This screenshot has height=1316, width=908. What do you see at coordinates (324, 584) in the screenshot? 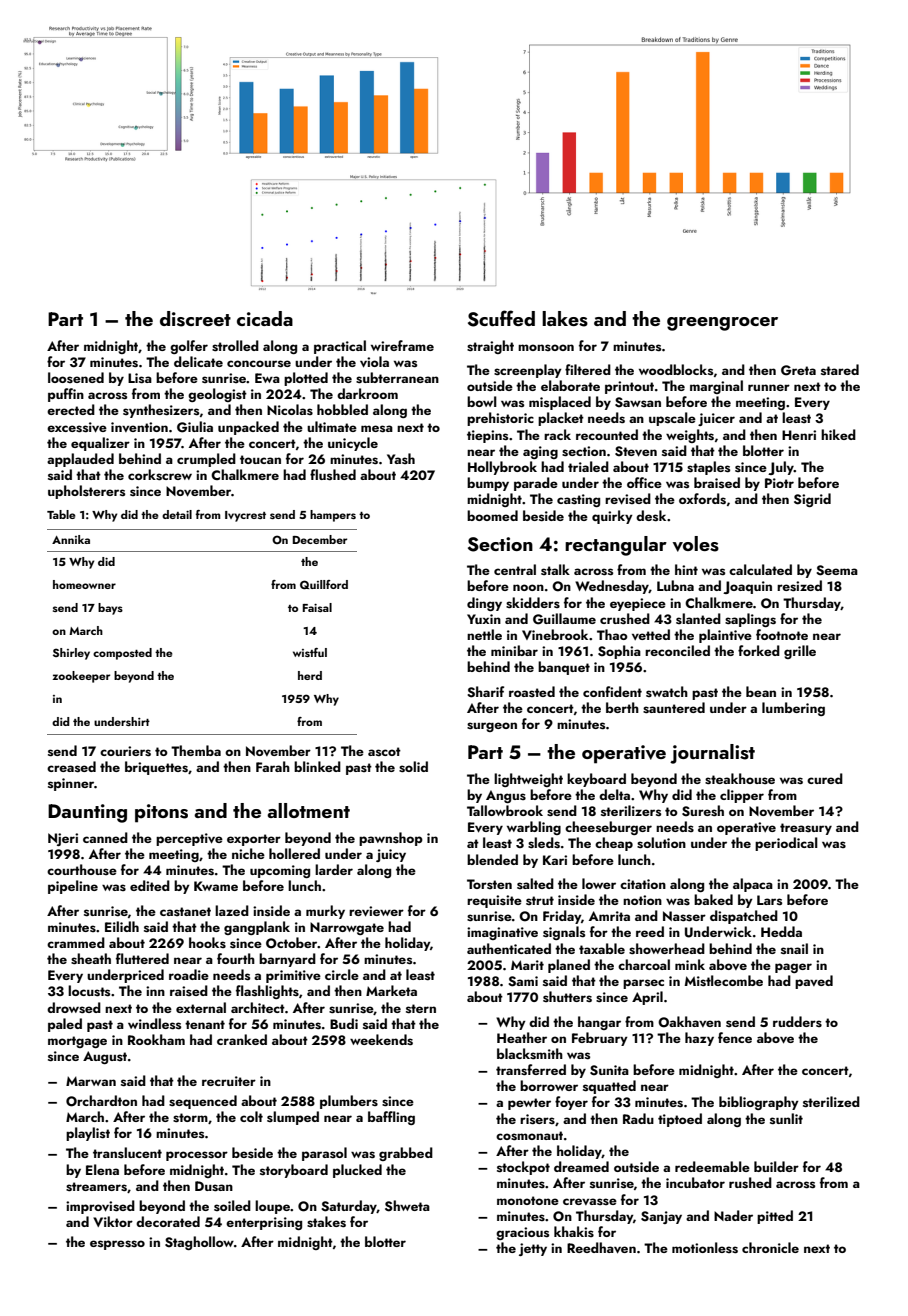
I see `Quillford` at bounding box center [324, 584].
